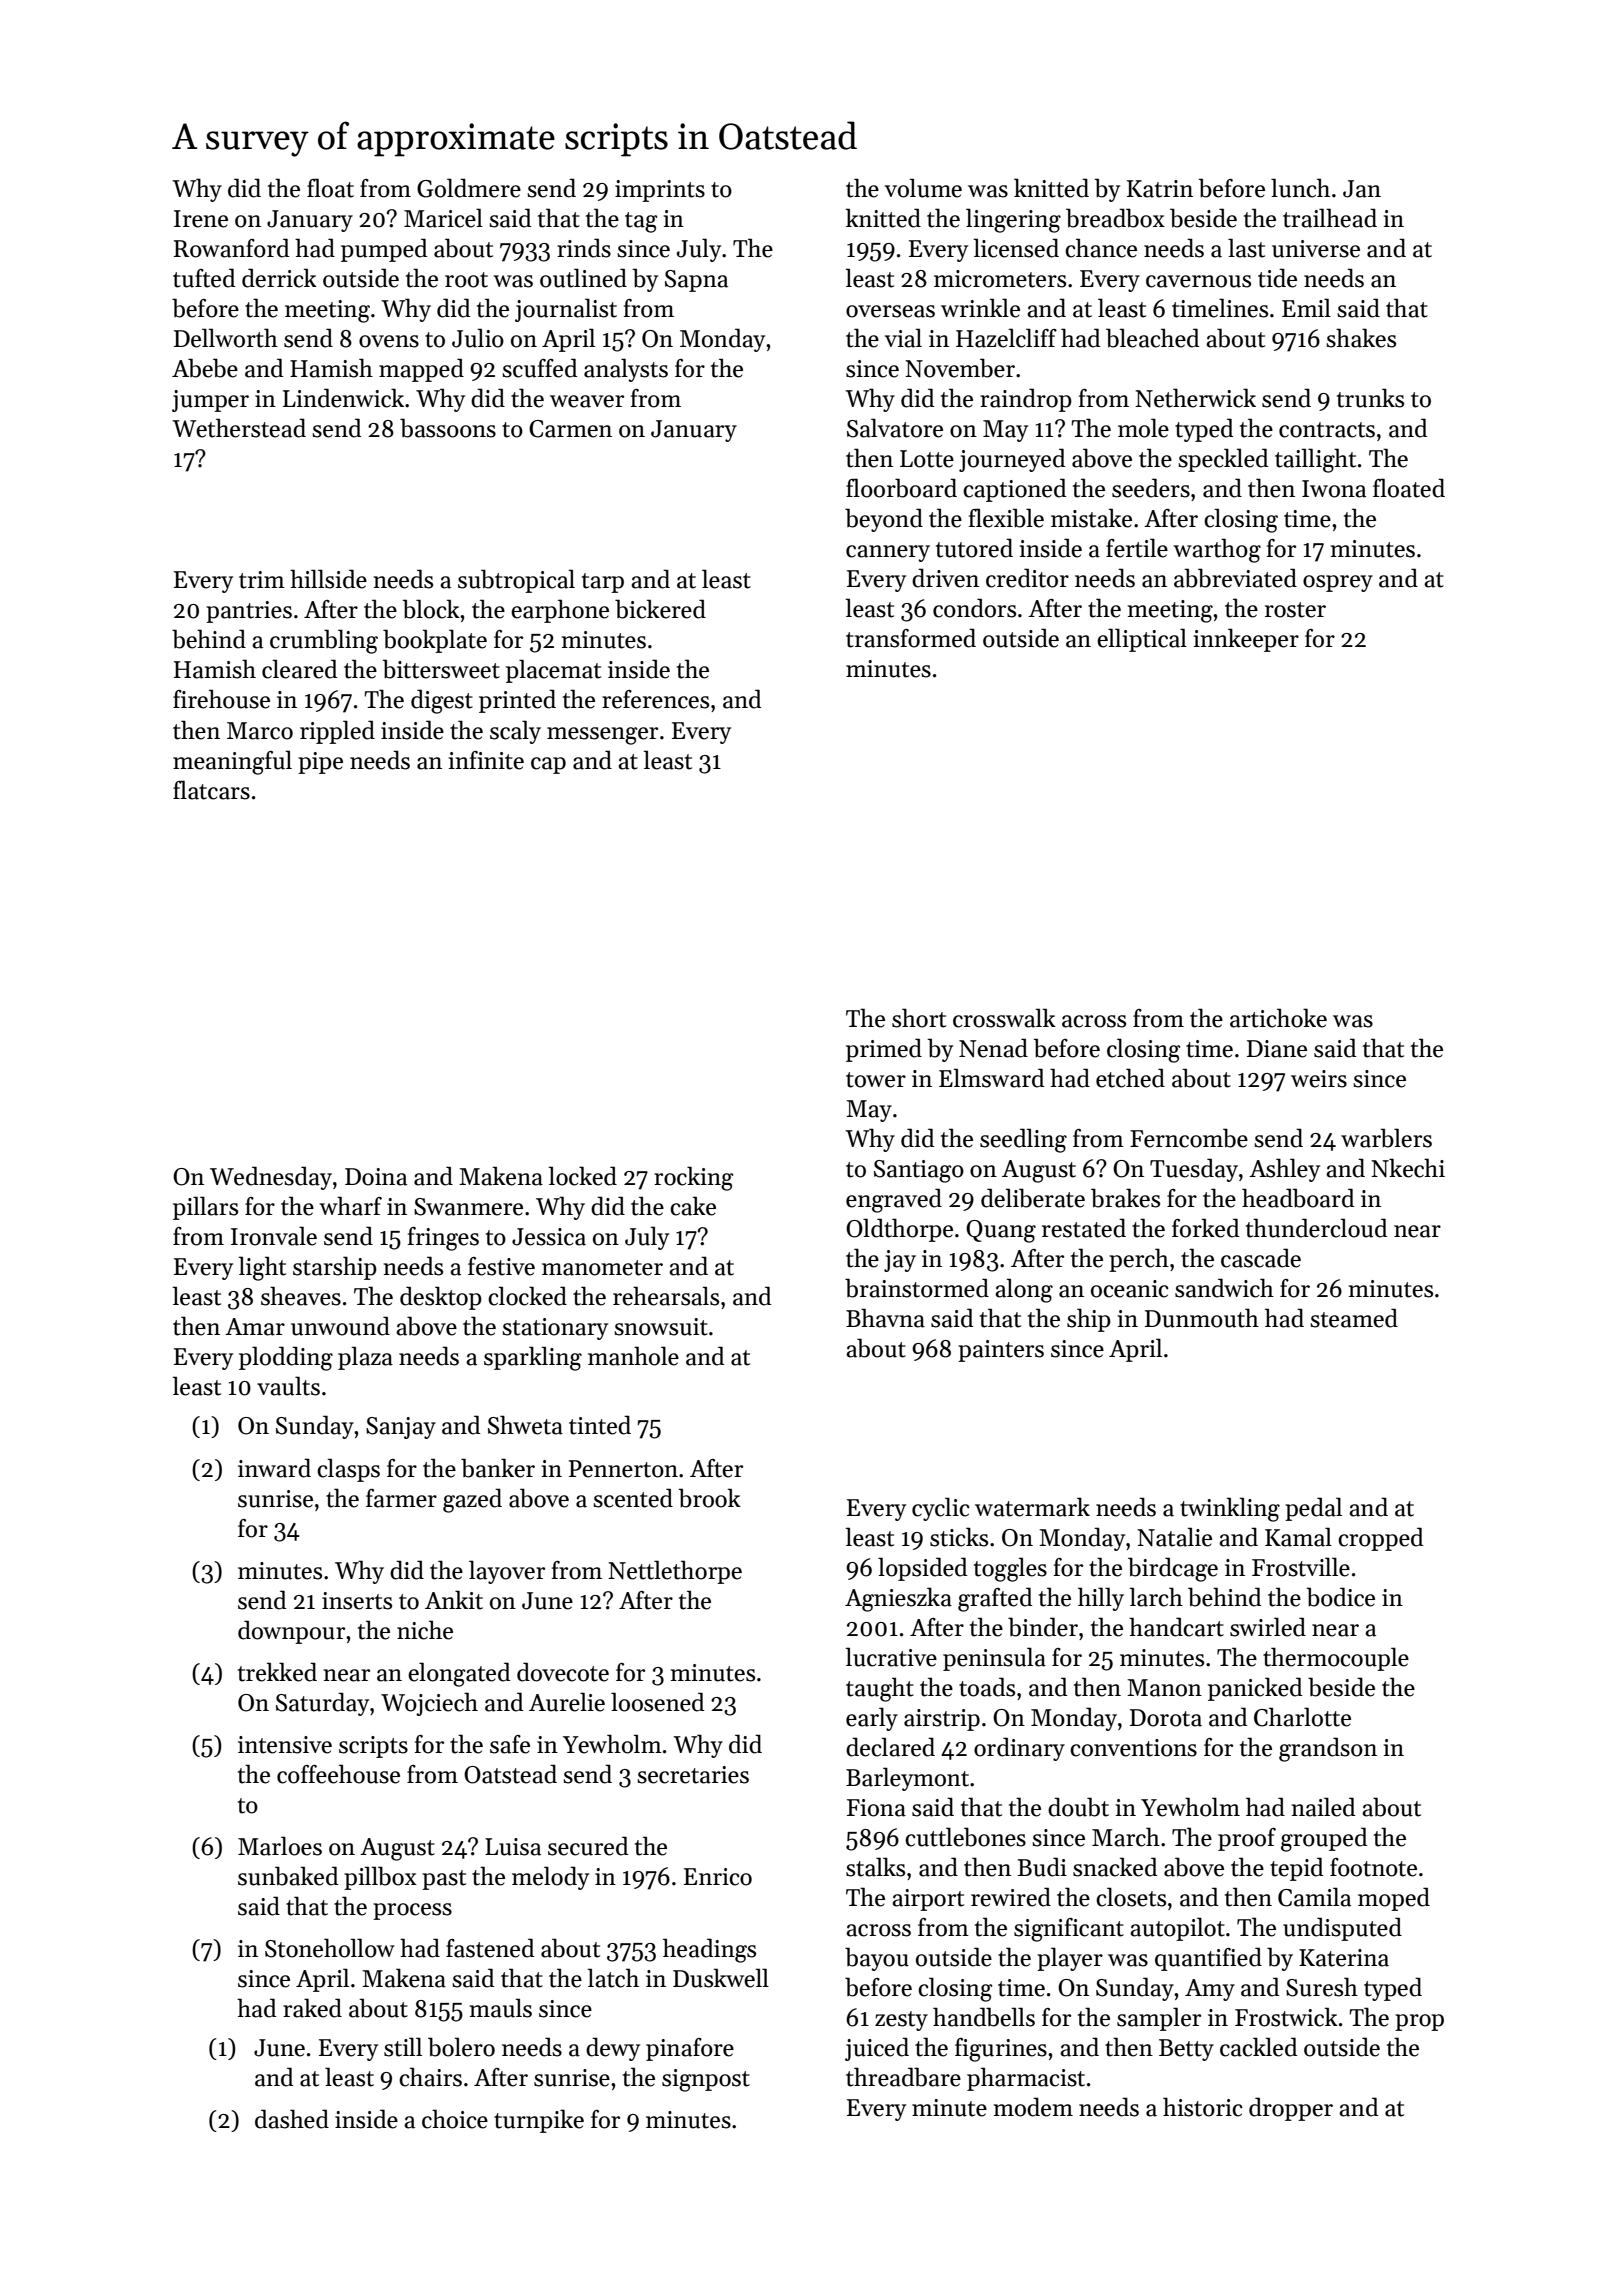 The width and height of the screenshot is (1620, 2292). Describe the element at coordinates (1298, 1198) in the screenshot. I see `headboard` at that location.
